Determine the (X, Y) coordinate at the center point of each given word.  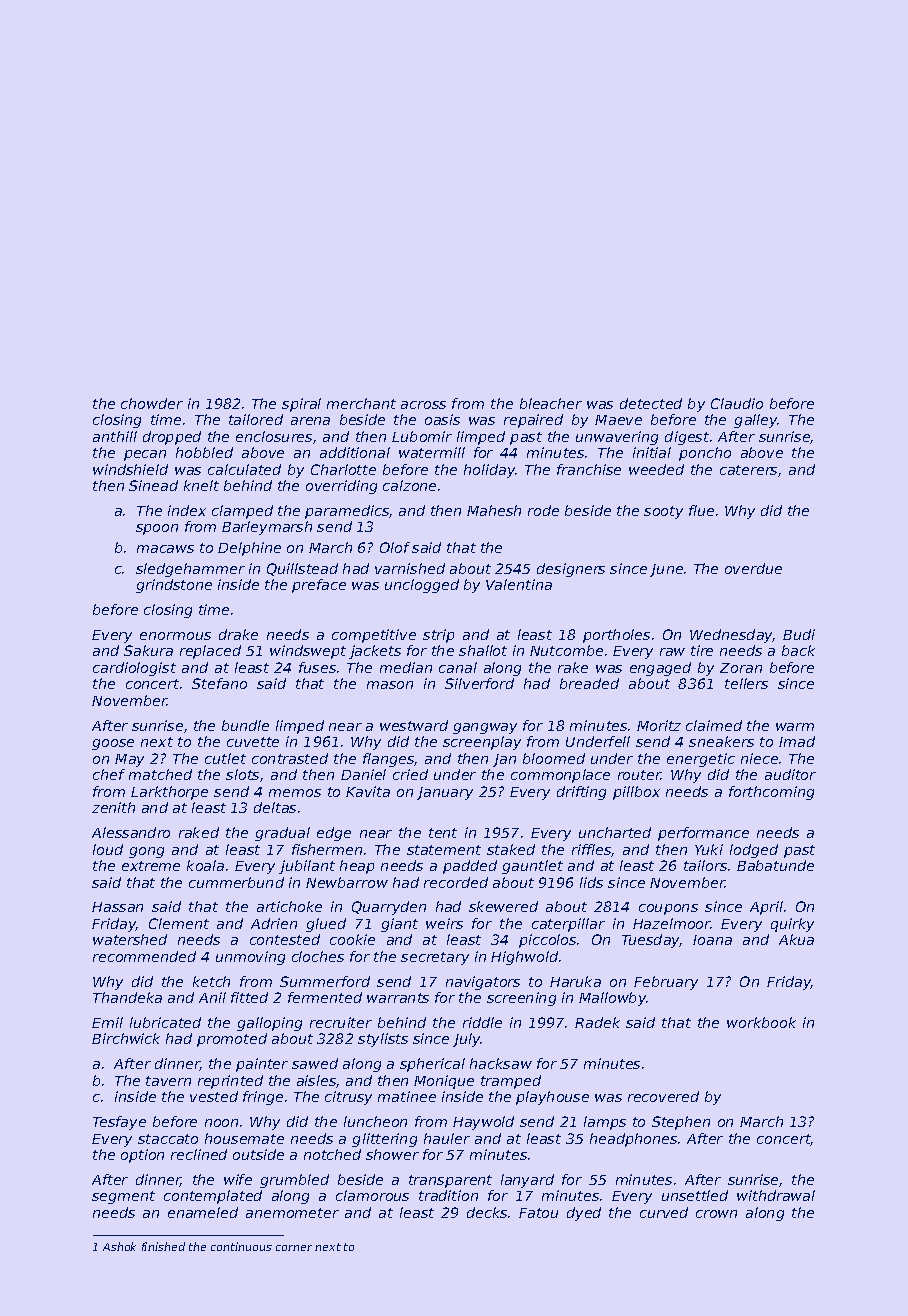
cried (410, 774)
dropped (172, 438)
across (423, 405)
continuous (241, 1246)
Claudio (737, 403)
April (766, 908)
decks (487, 1212)
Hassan (117, 907)
